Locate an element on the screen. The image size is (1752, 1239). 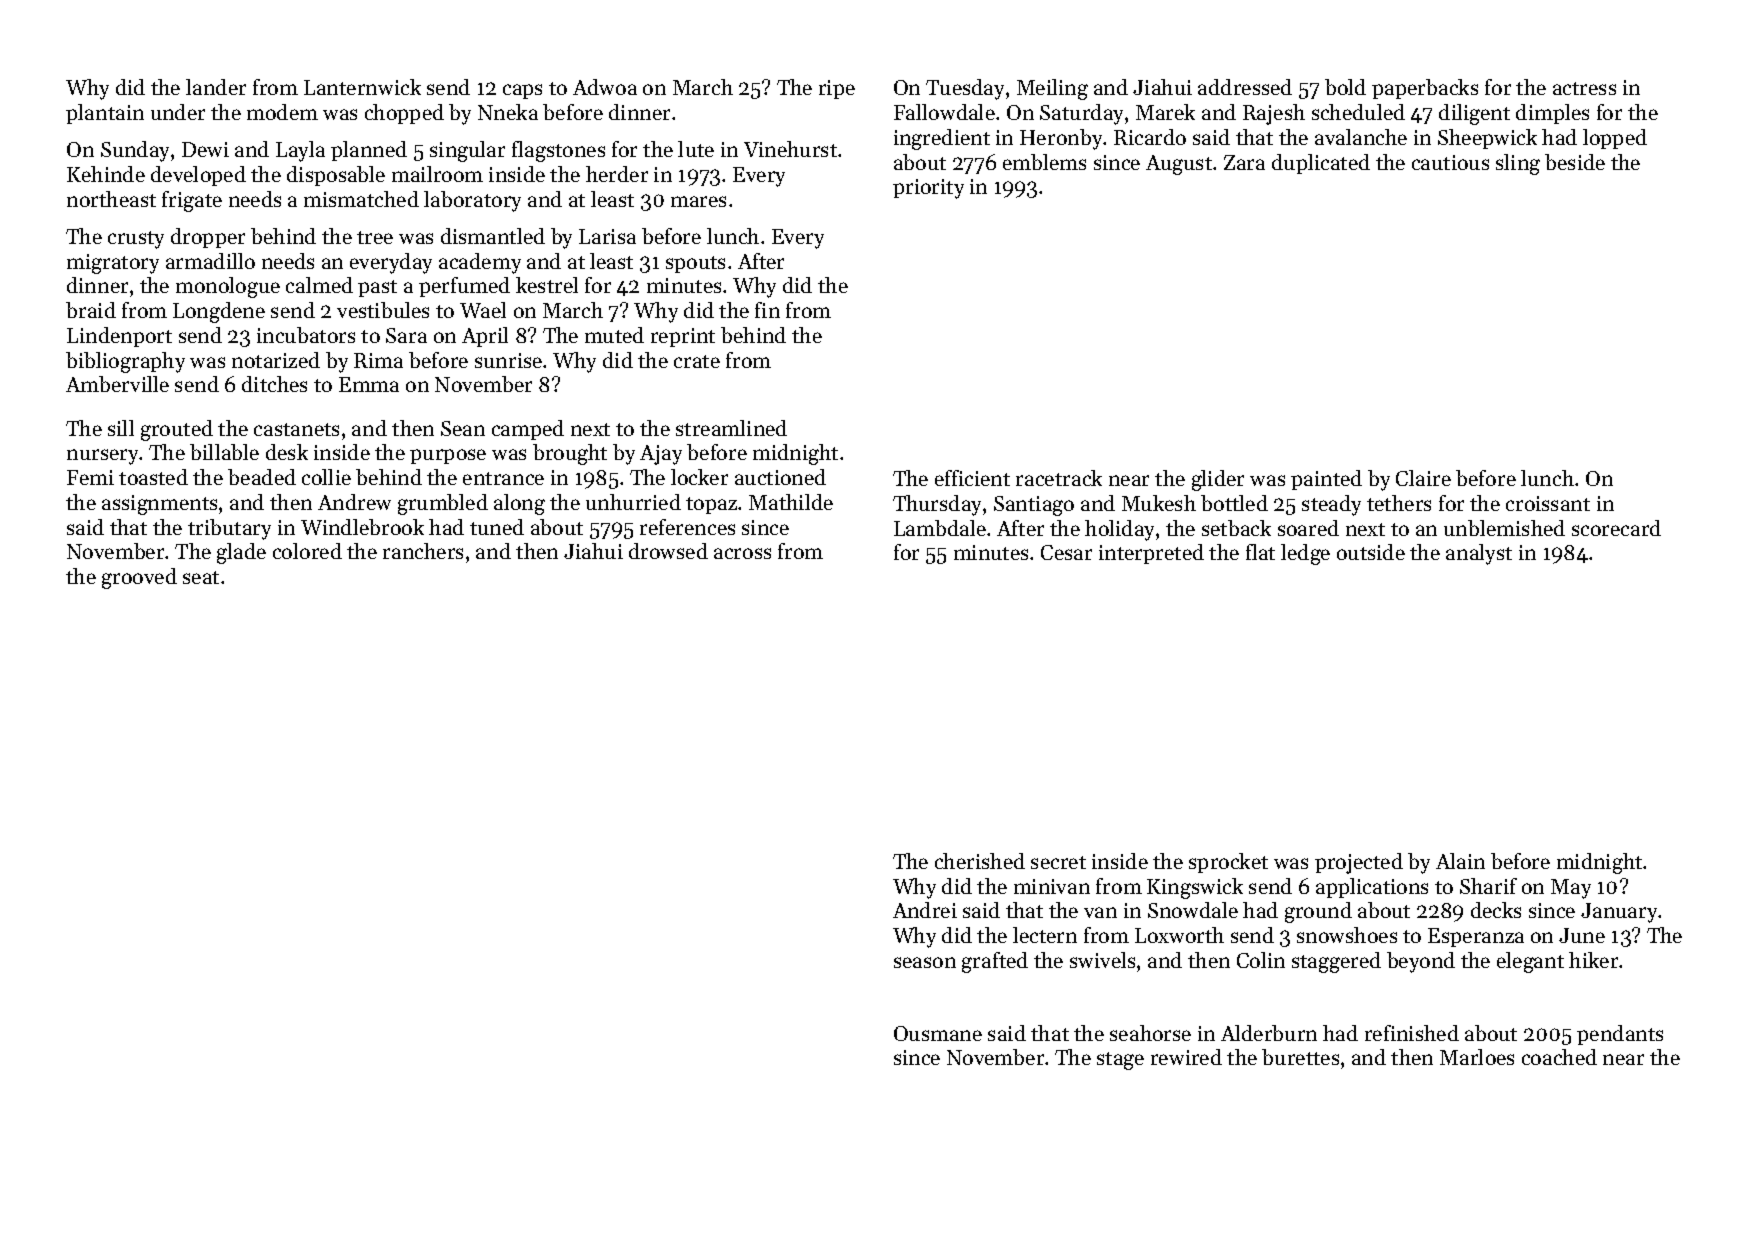
Meiling is located at coordinates (1052, 89).
